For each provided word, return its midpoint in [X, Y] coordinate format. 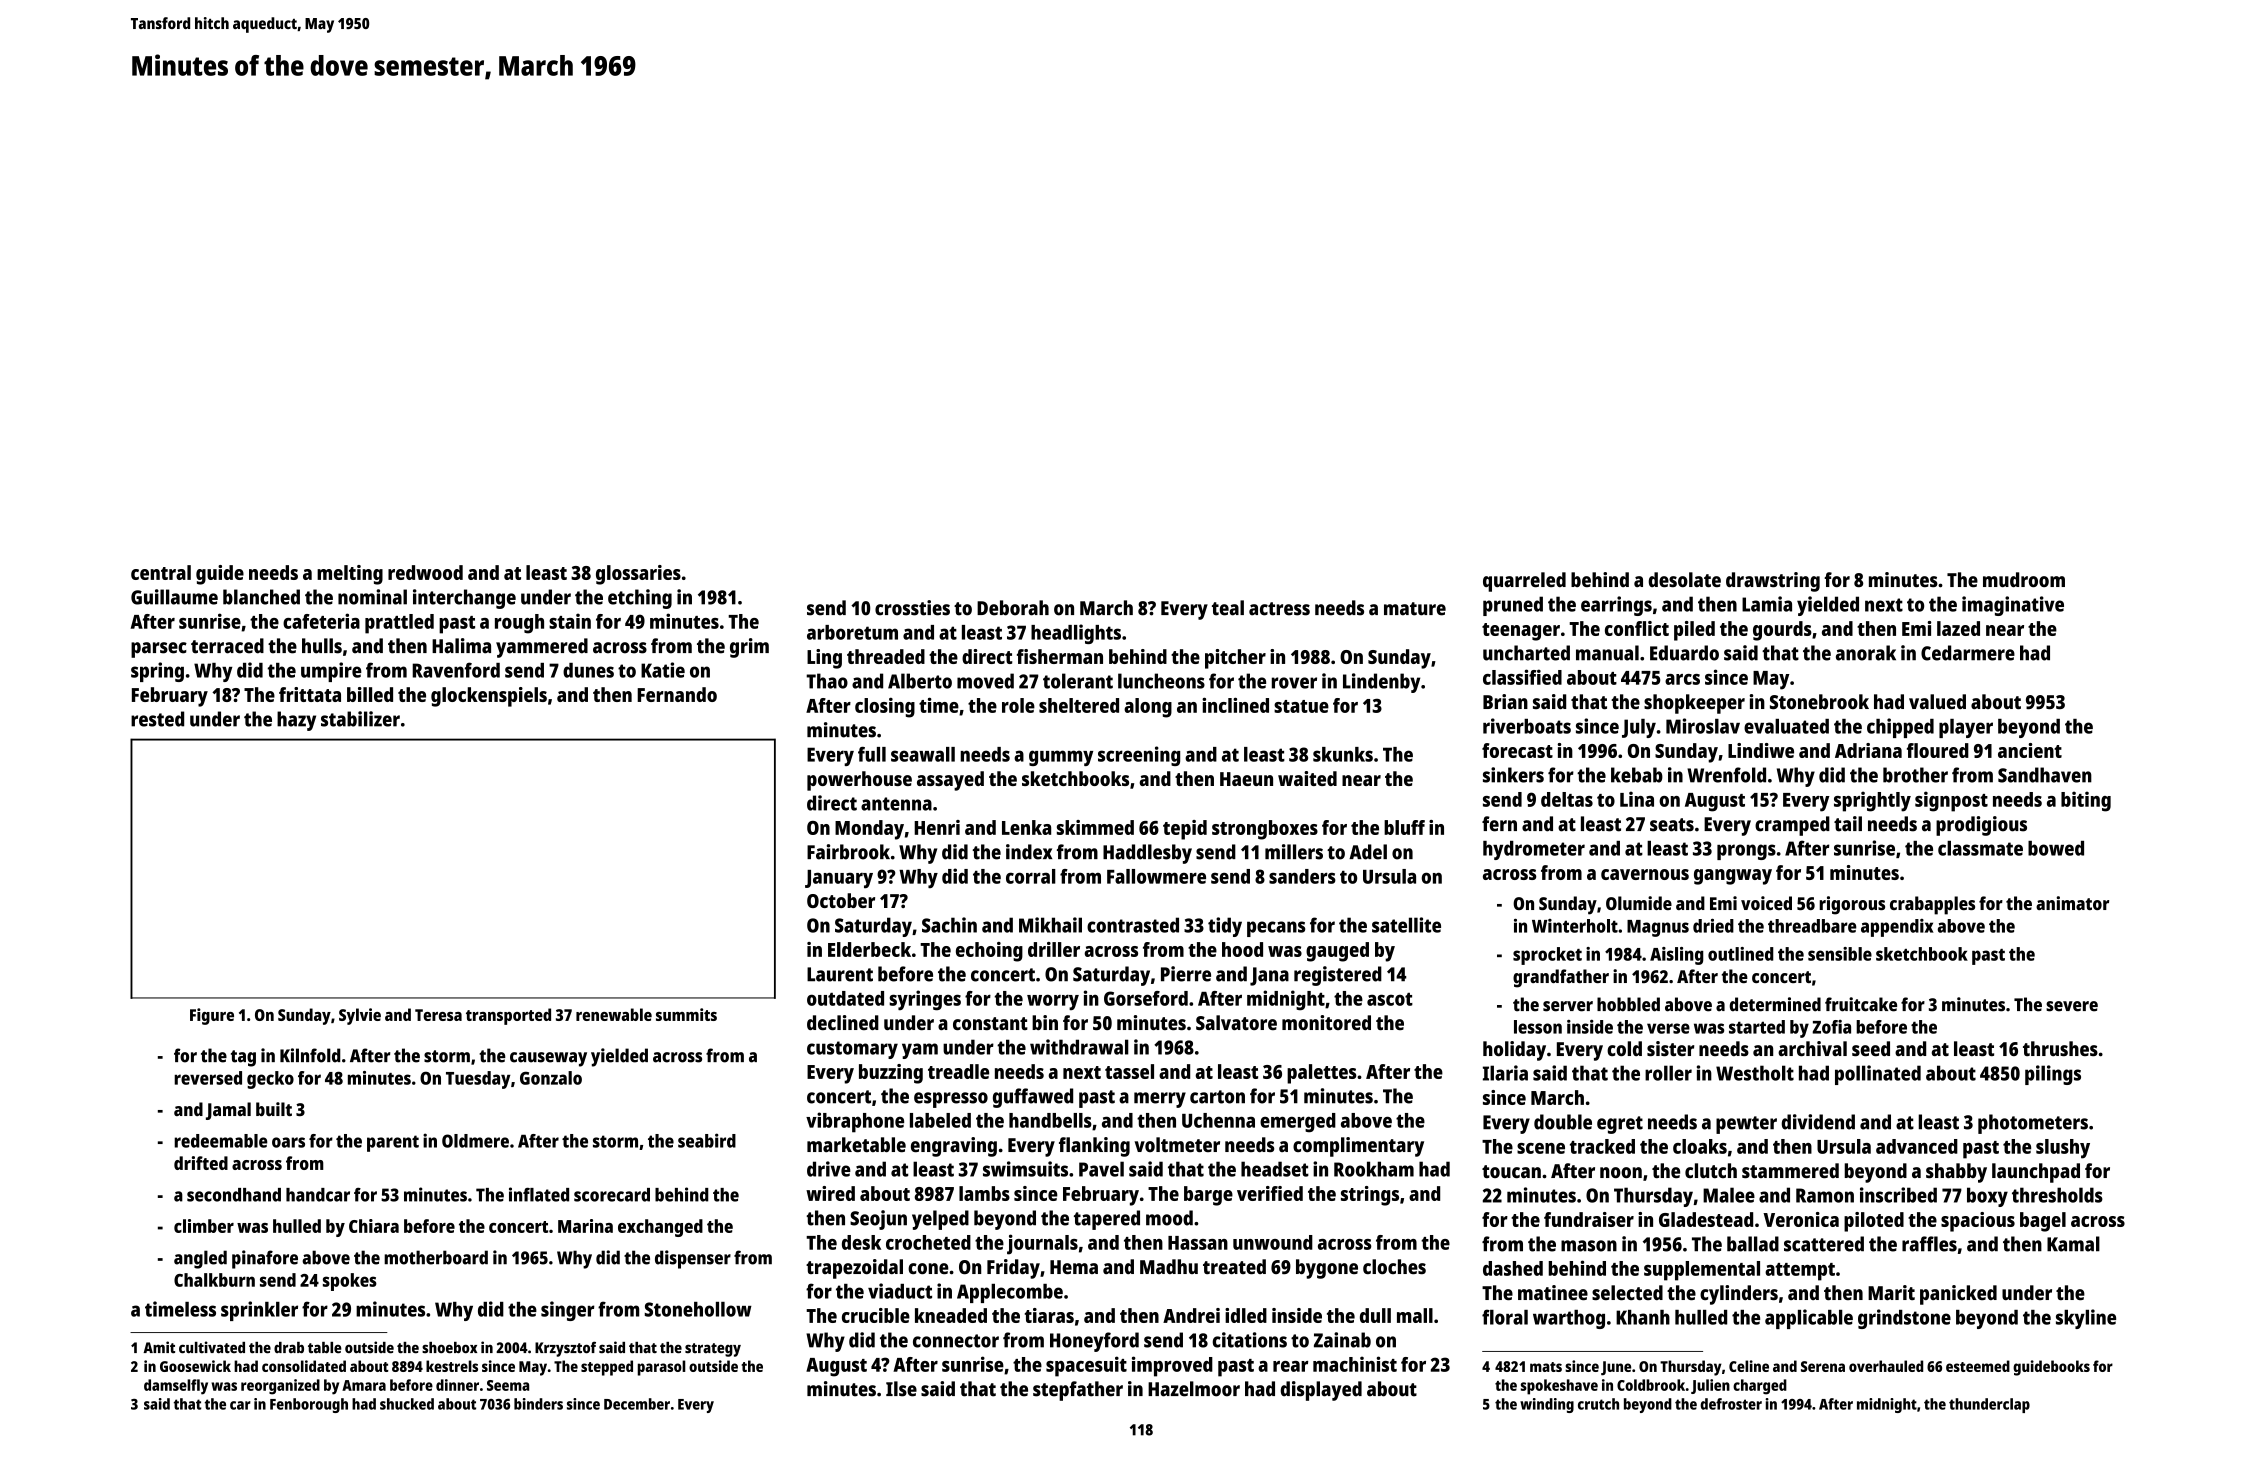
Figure [212, 1016]
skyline [2086, 1319]
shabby [1956, 1173]
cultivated [212, 1347]
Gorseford [1146, 998]
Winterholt [1575, 926]
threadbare [1812, 926]
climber [204, 1226]
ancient [2030, 750]
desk [861, 1242]
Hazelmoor [1194, 1389]
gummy [1061, 758]
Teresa [438, 1015]
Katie [663, 670]
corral [1031, 876]
